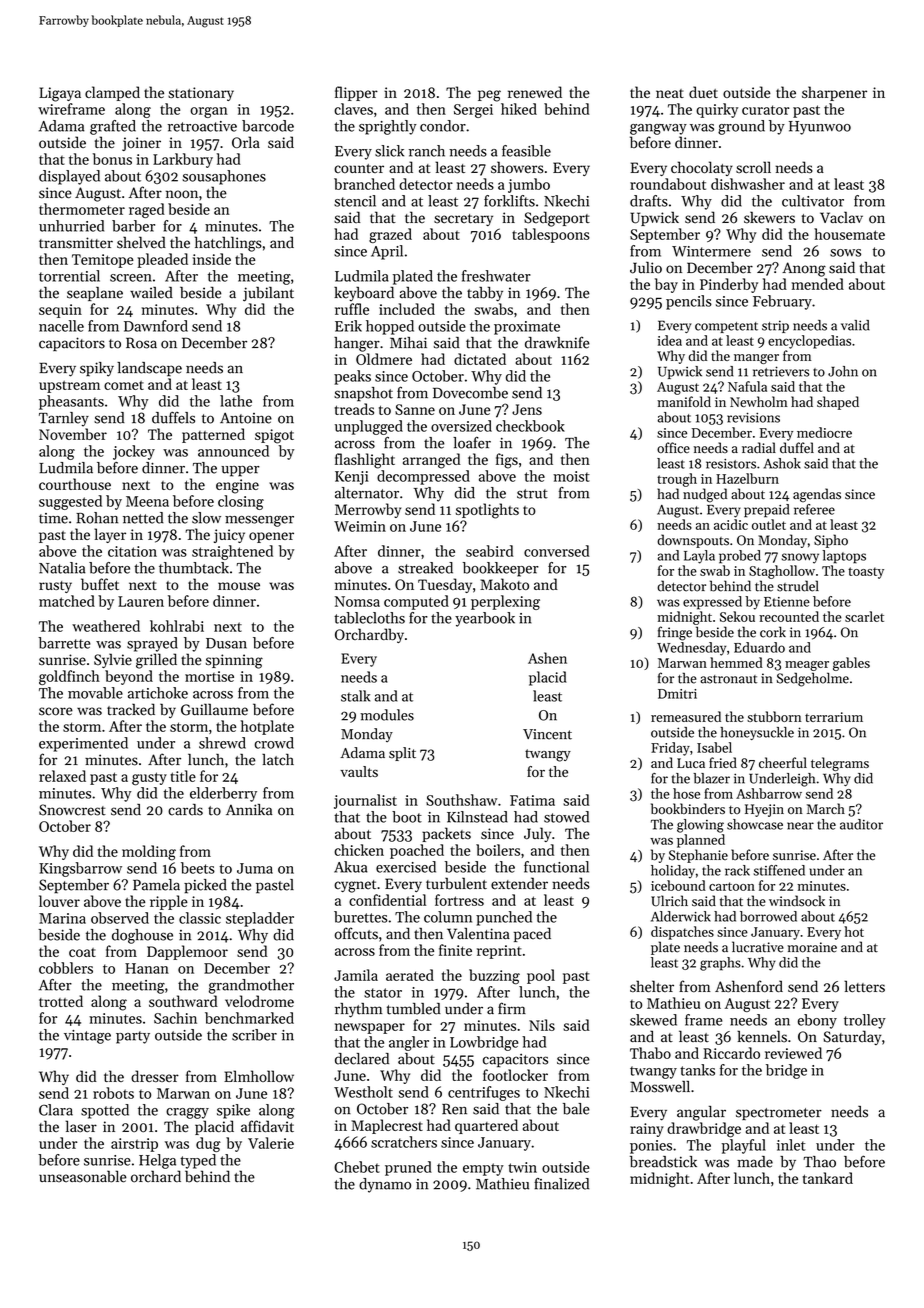 Image resolution: width=924 pixels, height=1308 pixels. I want to click on Riccardo, so click(731, 1053).
